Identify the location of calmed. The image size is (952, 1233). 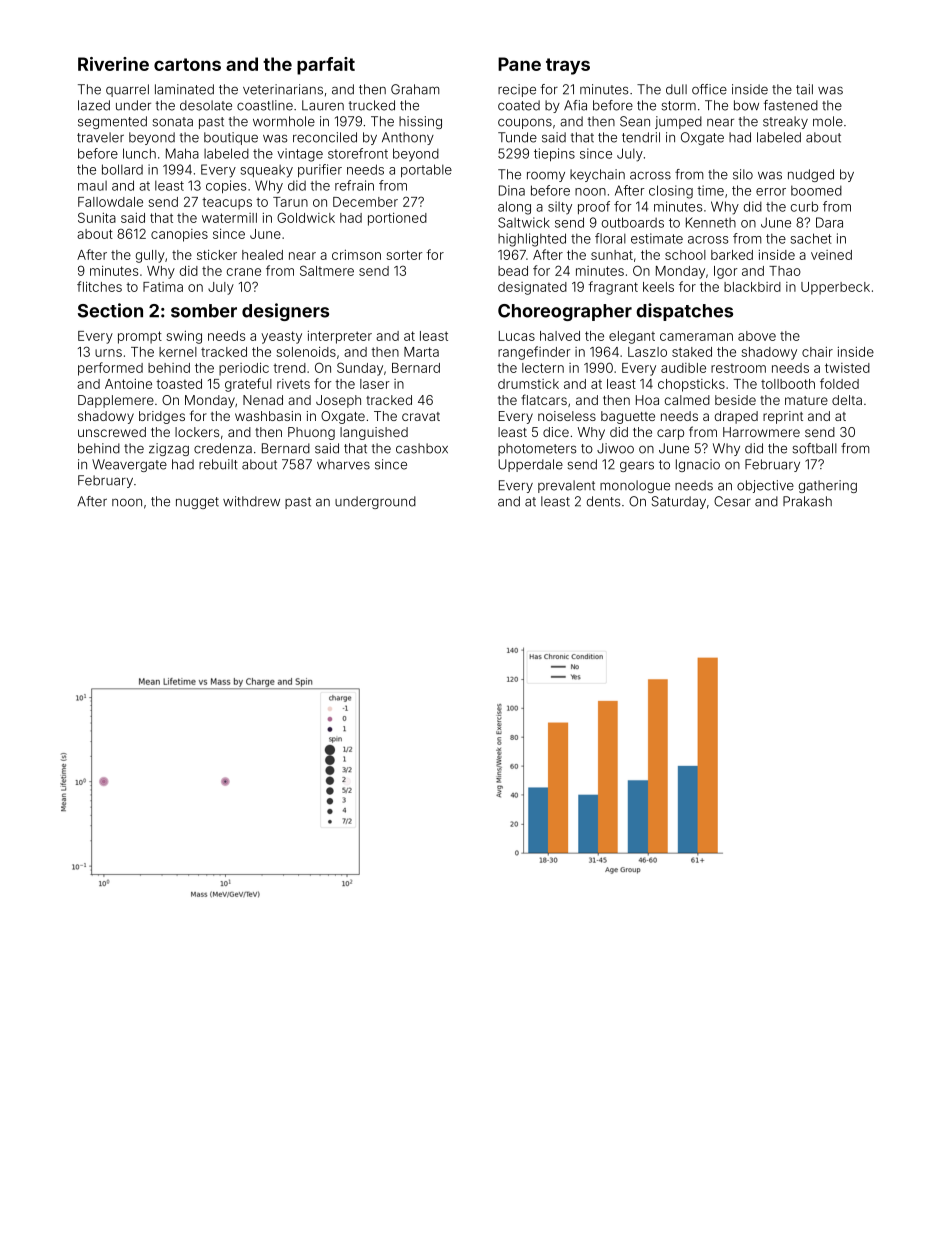
(687, 400).
